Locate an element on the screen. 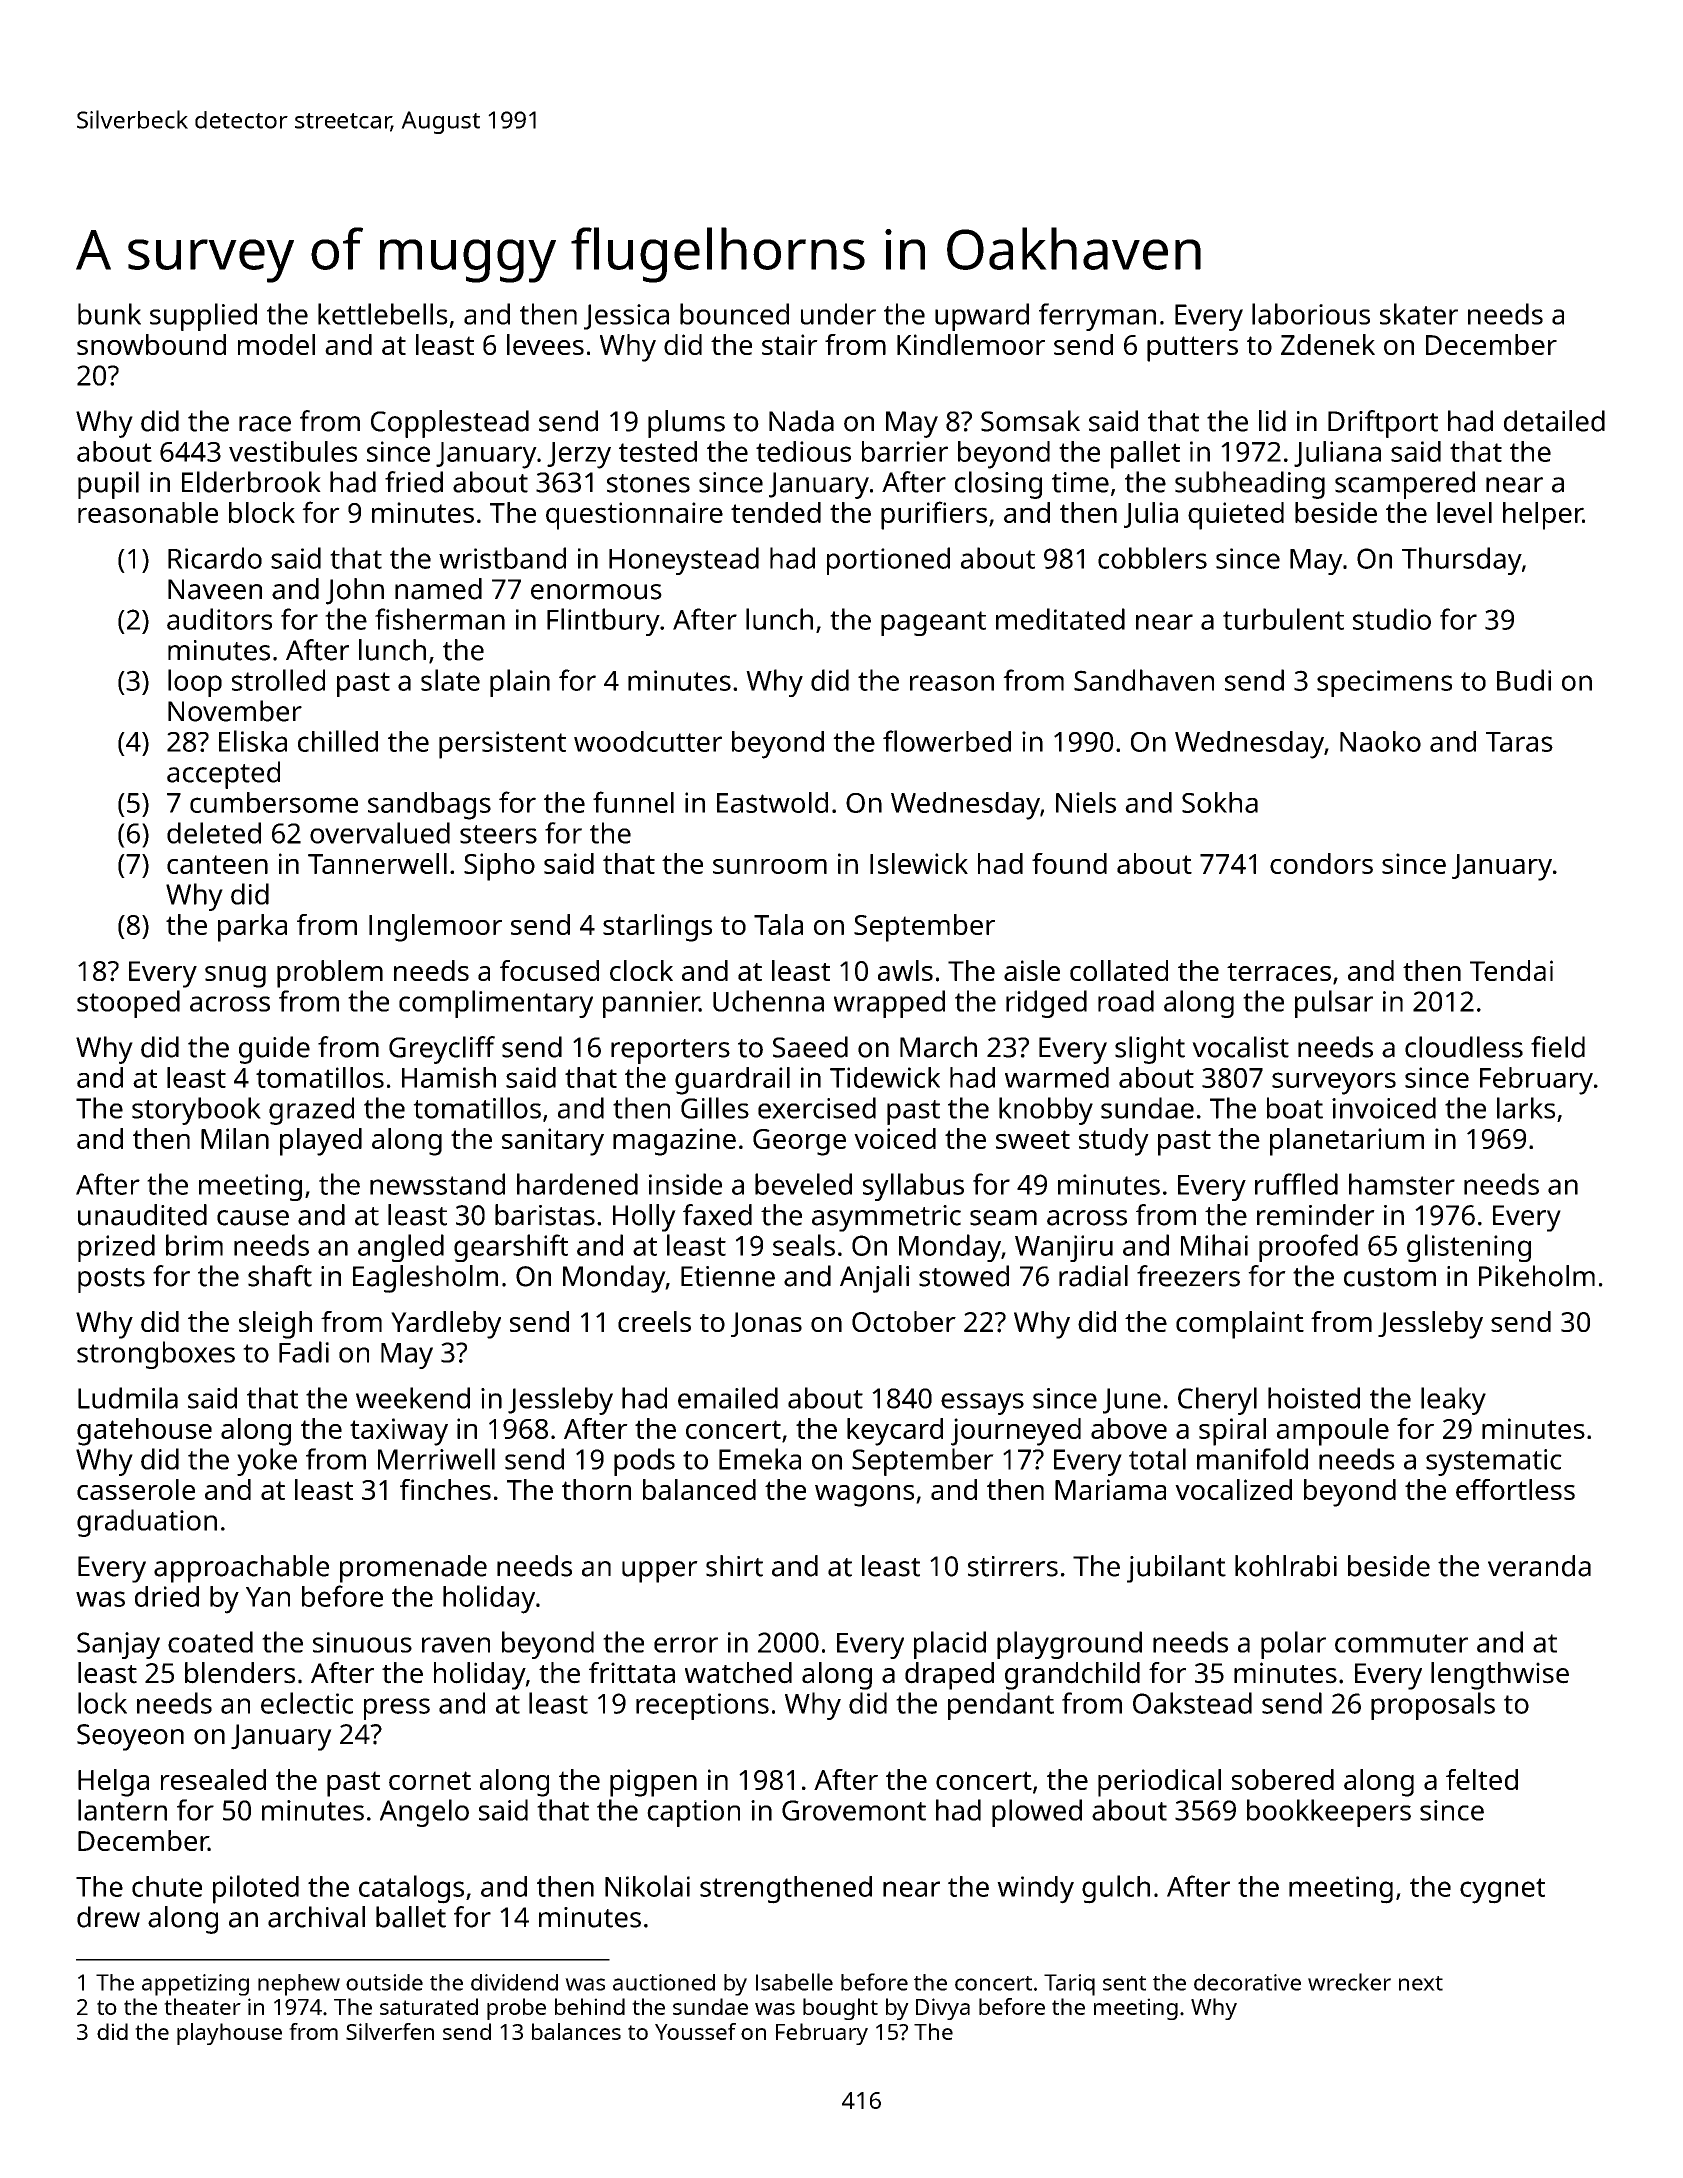 Image resolution: width=1683 pixels, height=2178 pixels. Eastwold is located at coordinates (772, 802).
